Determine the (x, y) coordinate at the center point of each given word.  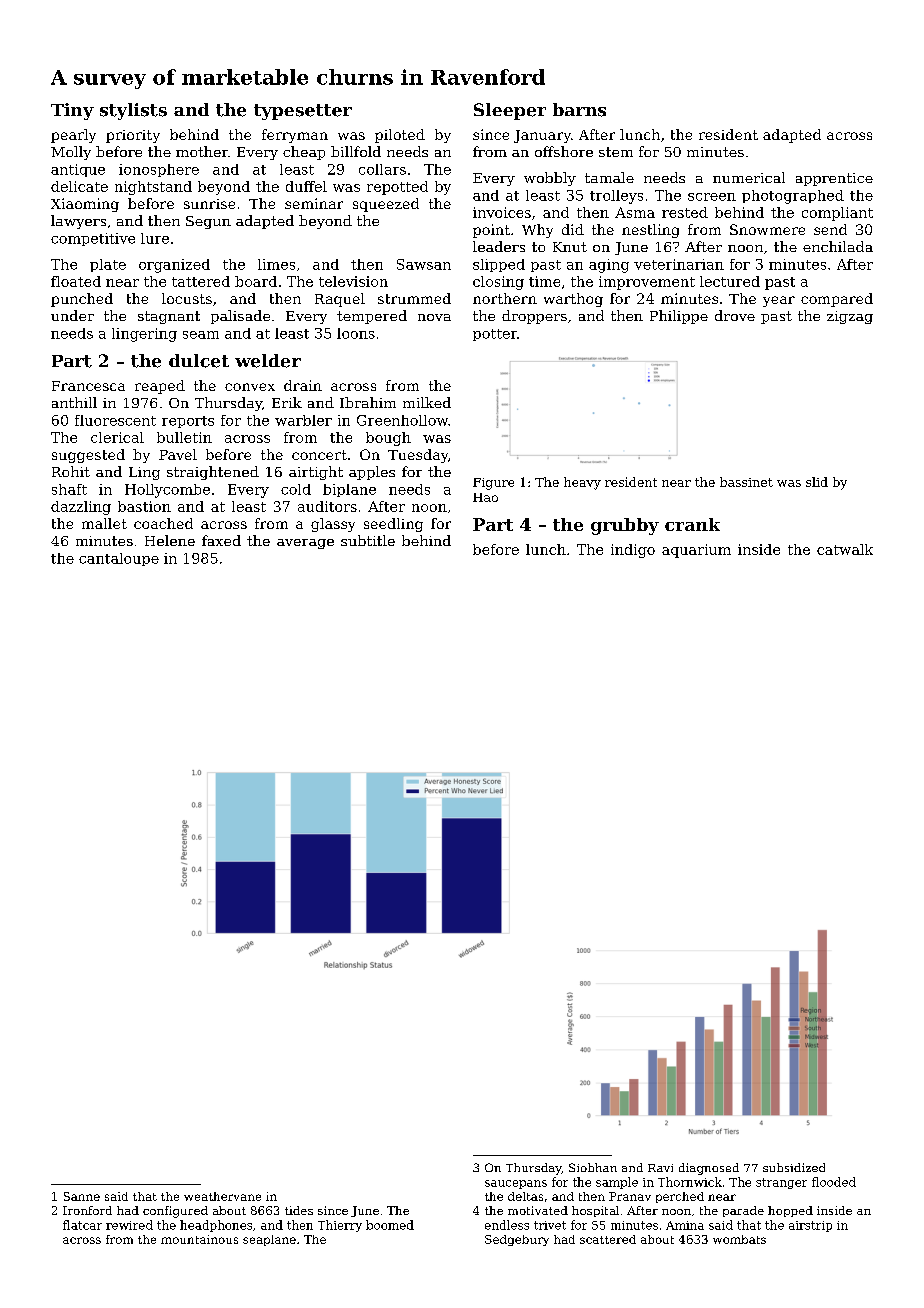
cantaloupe (119, 559)
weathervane (222, 1196)
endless (507, 1225)
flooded (834, 1182)
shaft (69, 489)
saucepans (516, 1184)
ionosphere (159, 170)
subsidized (794, 1167)
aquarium (696, 551)
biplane (349, 490)
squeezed (386, 205)
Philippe (679, 317)
